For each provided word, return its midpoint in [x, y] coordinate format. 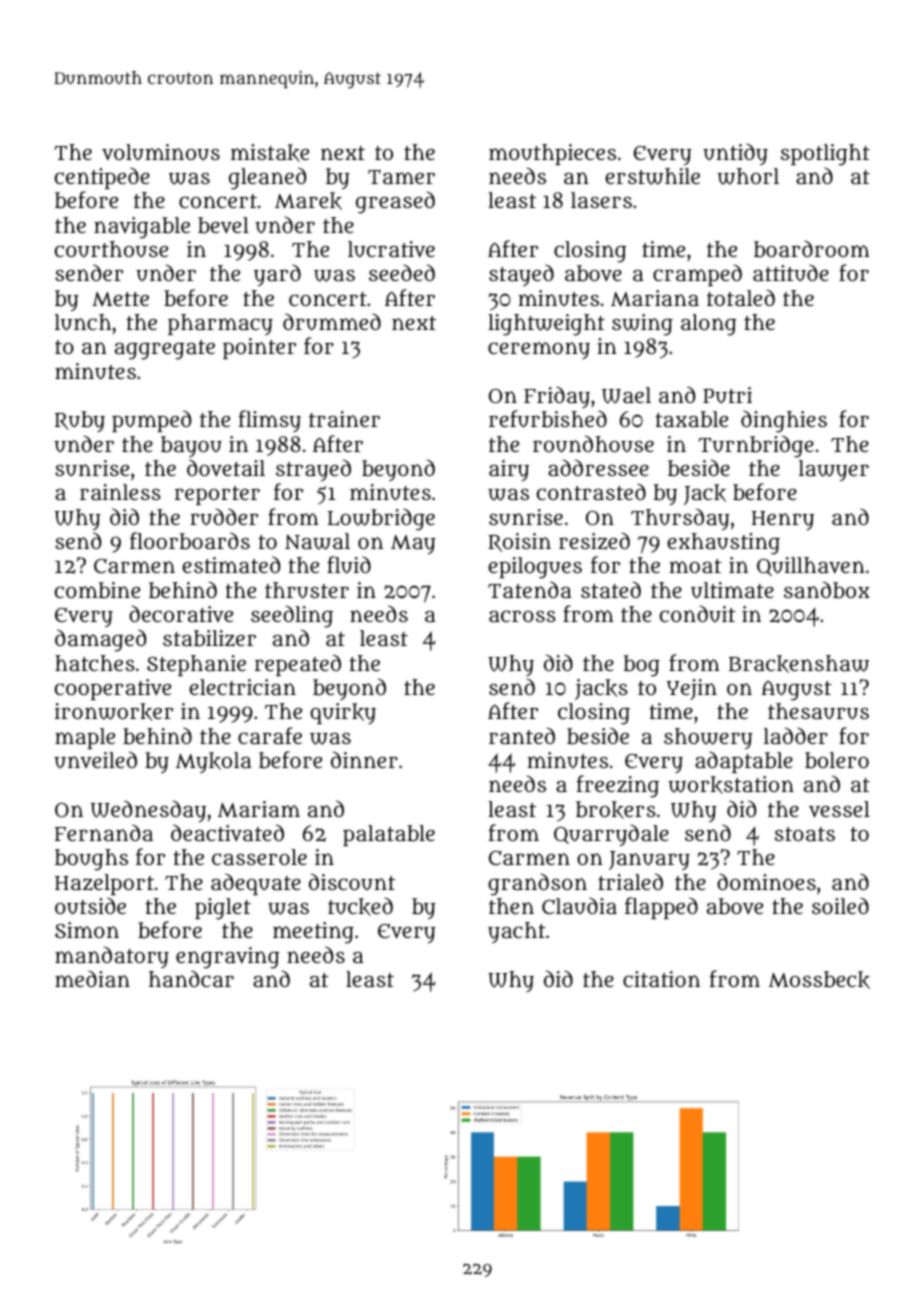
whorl [748, 176]
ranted [522, 735]
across [522, 616]
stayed [521, 275]
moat [695, 566]
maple [85, 738]
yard [277, 275]
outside [90, 906]
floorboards [190, 541]
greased [395, 202]
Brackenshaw [799, 664]
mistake [270, 153]
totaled [741, 297]
